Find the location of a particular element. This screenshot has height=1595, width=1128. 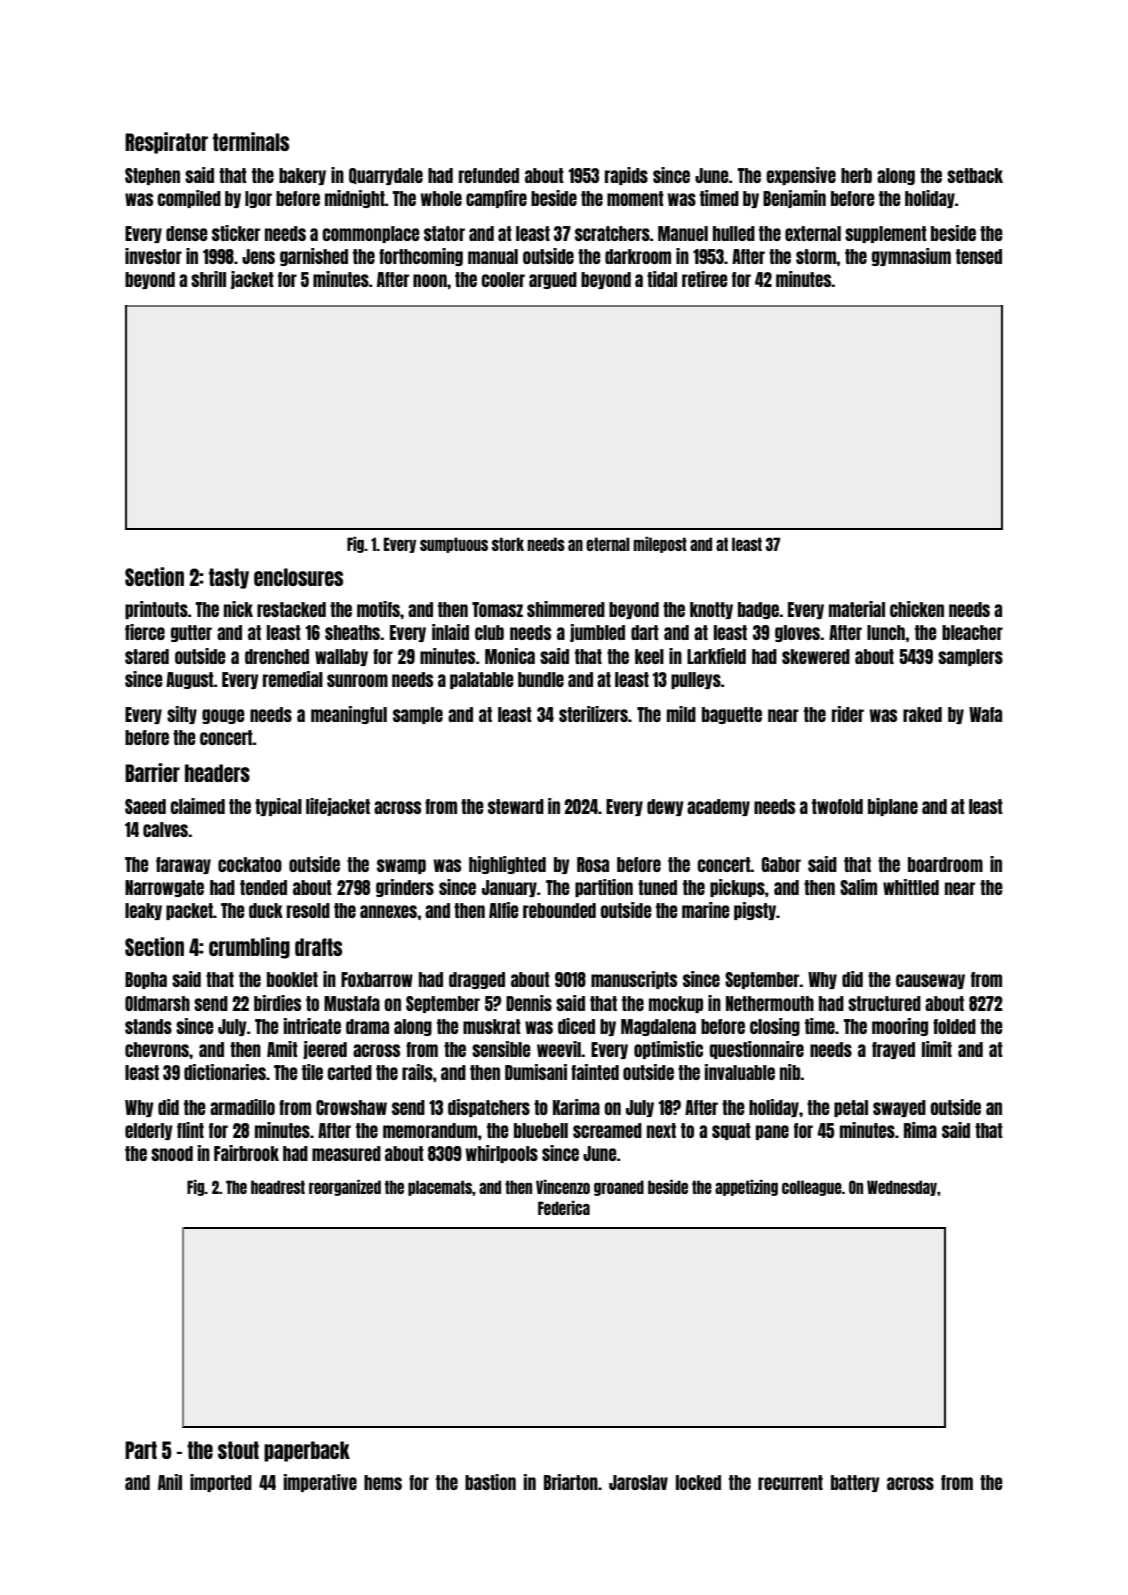

screamed is located at coordinates (607, 1130).
